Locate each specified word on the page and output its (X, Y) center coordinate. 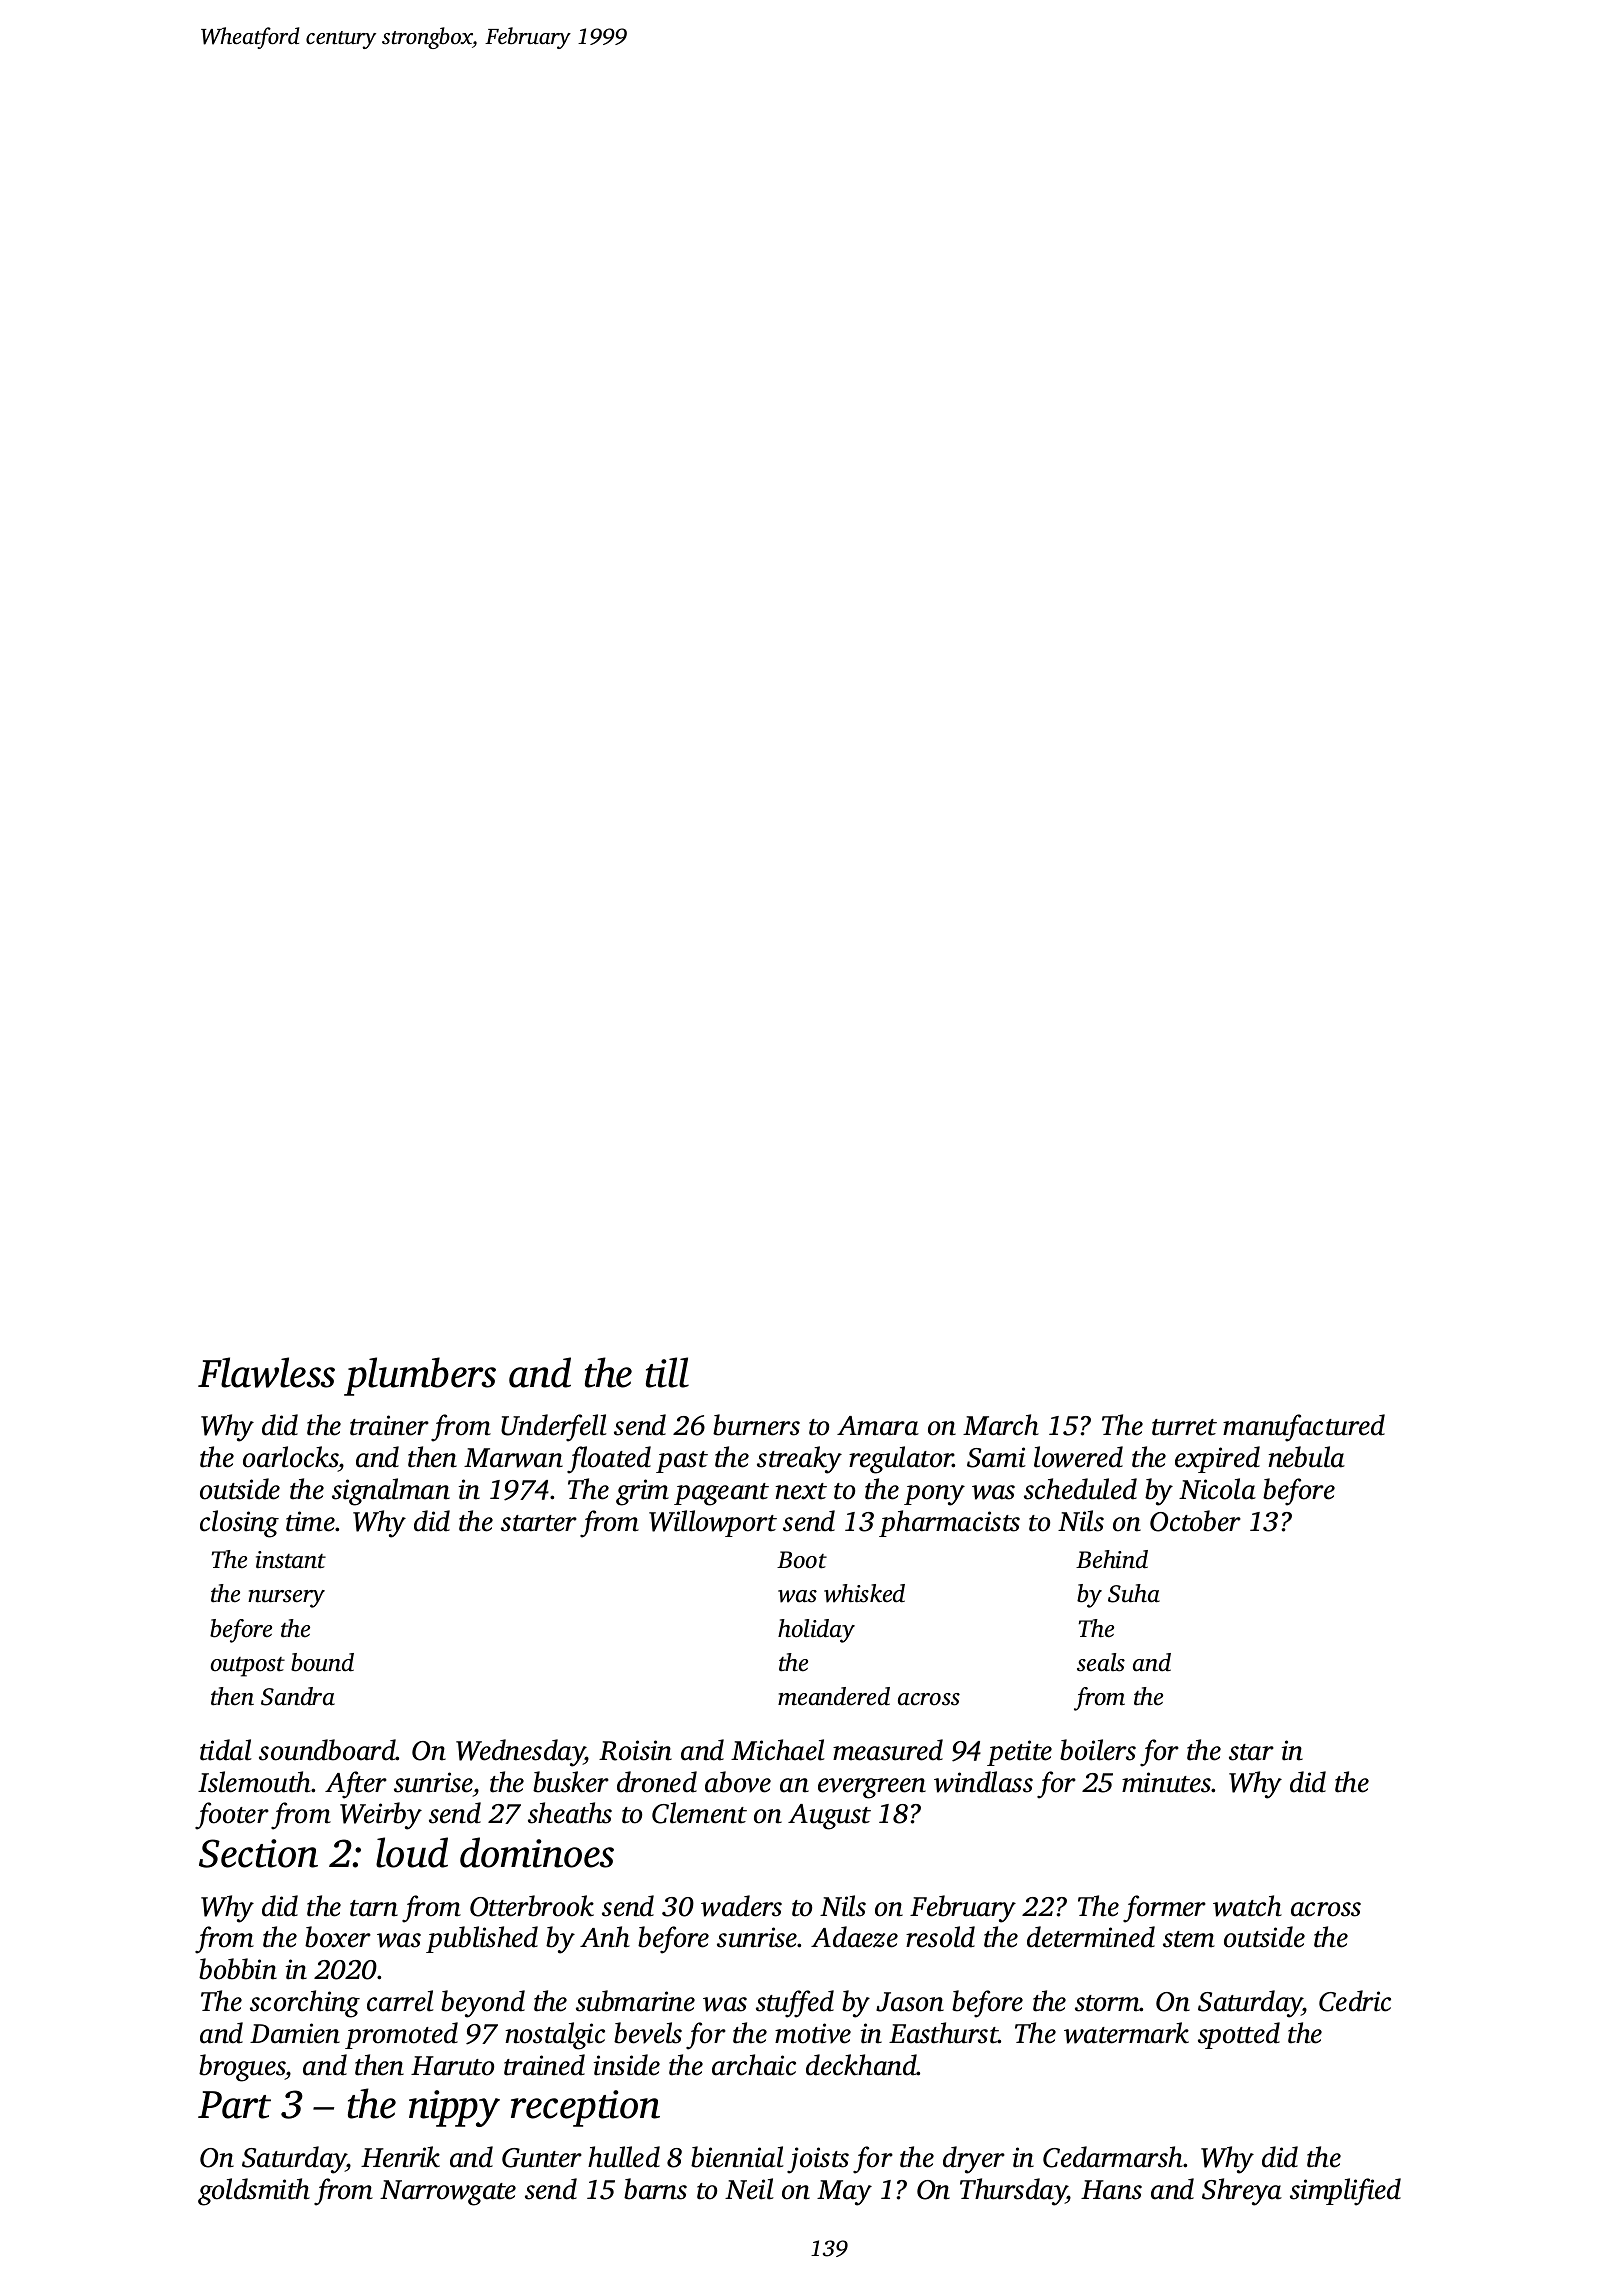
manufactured (1304, 1428)
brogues (242, 2068)
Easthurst (944, 2033)
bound (322, 1662)
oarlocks (291, 1458)
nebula (1306, 1457)
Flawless (266, 1372)
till (667, 1372)
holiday (816, 1631)
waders (741, 1906)
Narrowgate (448, 2193)
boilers (1098, 1750)
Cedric (1355, 2001)
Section (258, 1853)
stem (1189, 1939)
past (682, 1462)
